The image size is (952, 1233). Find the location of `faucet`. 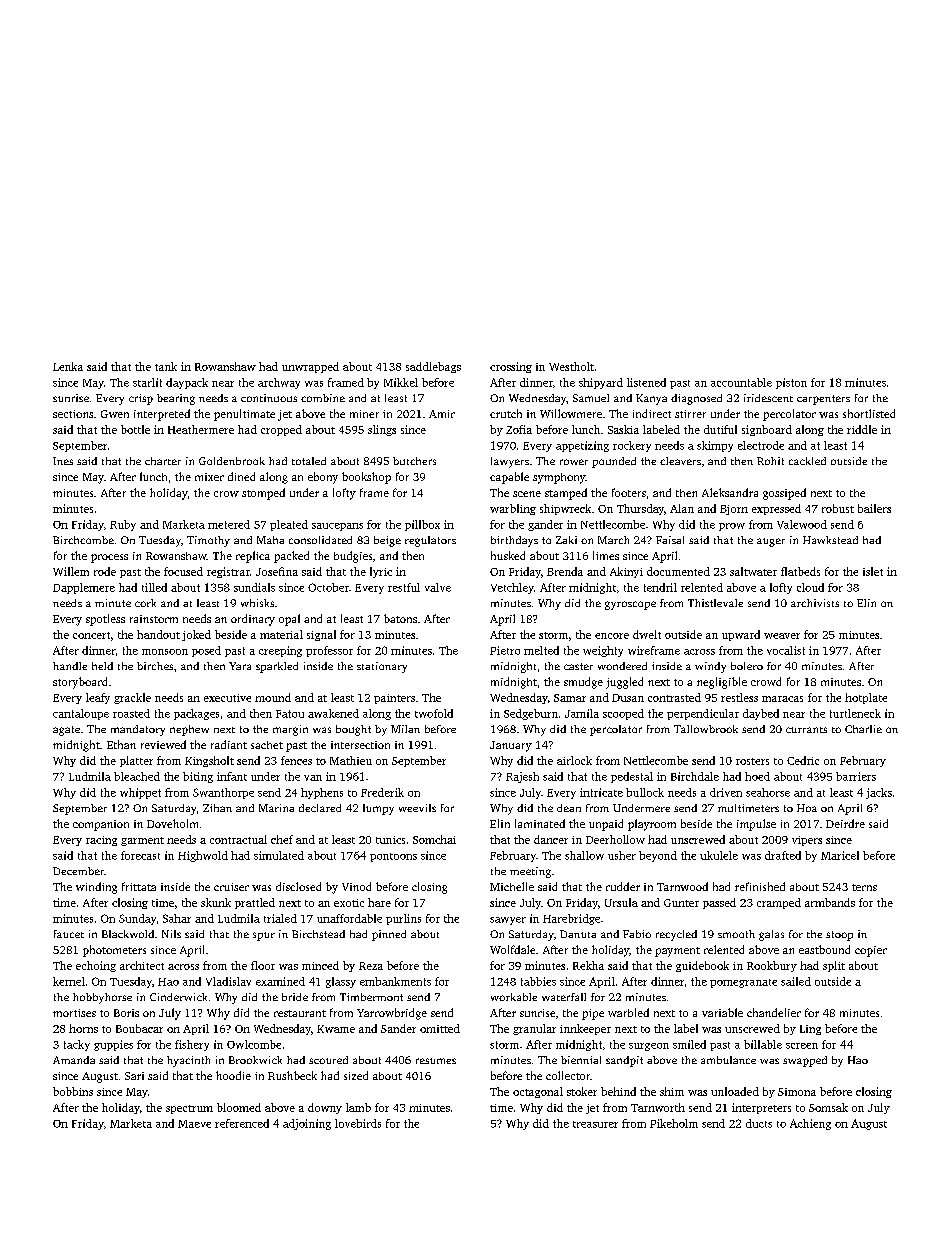

faucet is located at coordinates (69, 934).
